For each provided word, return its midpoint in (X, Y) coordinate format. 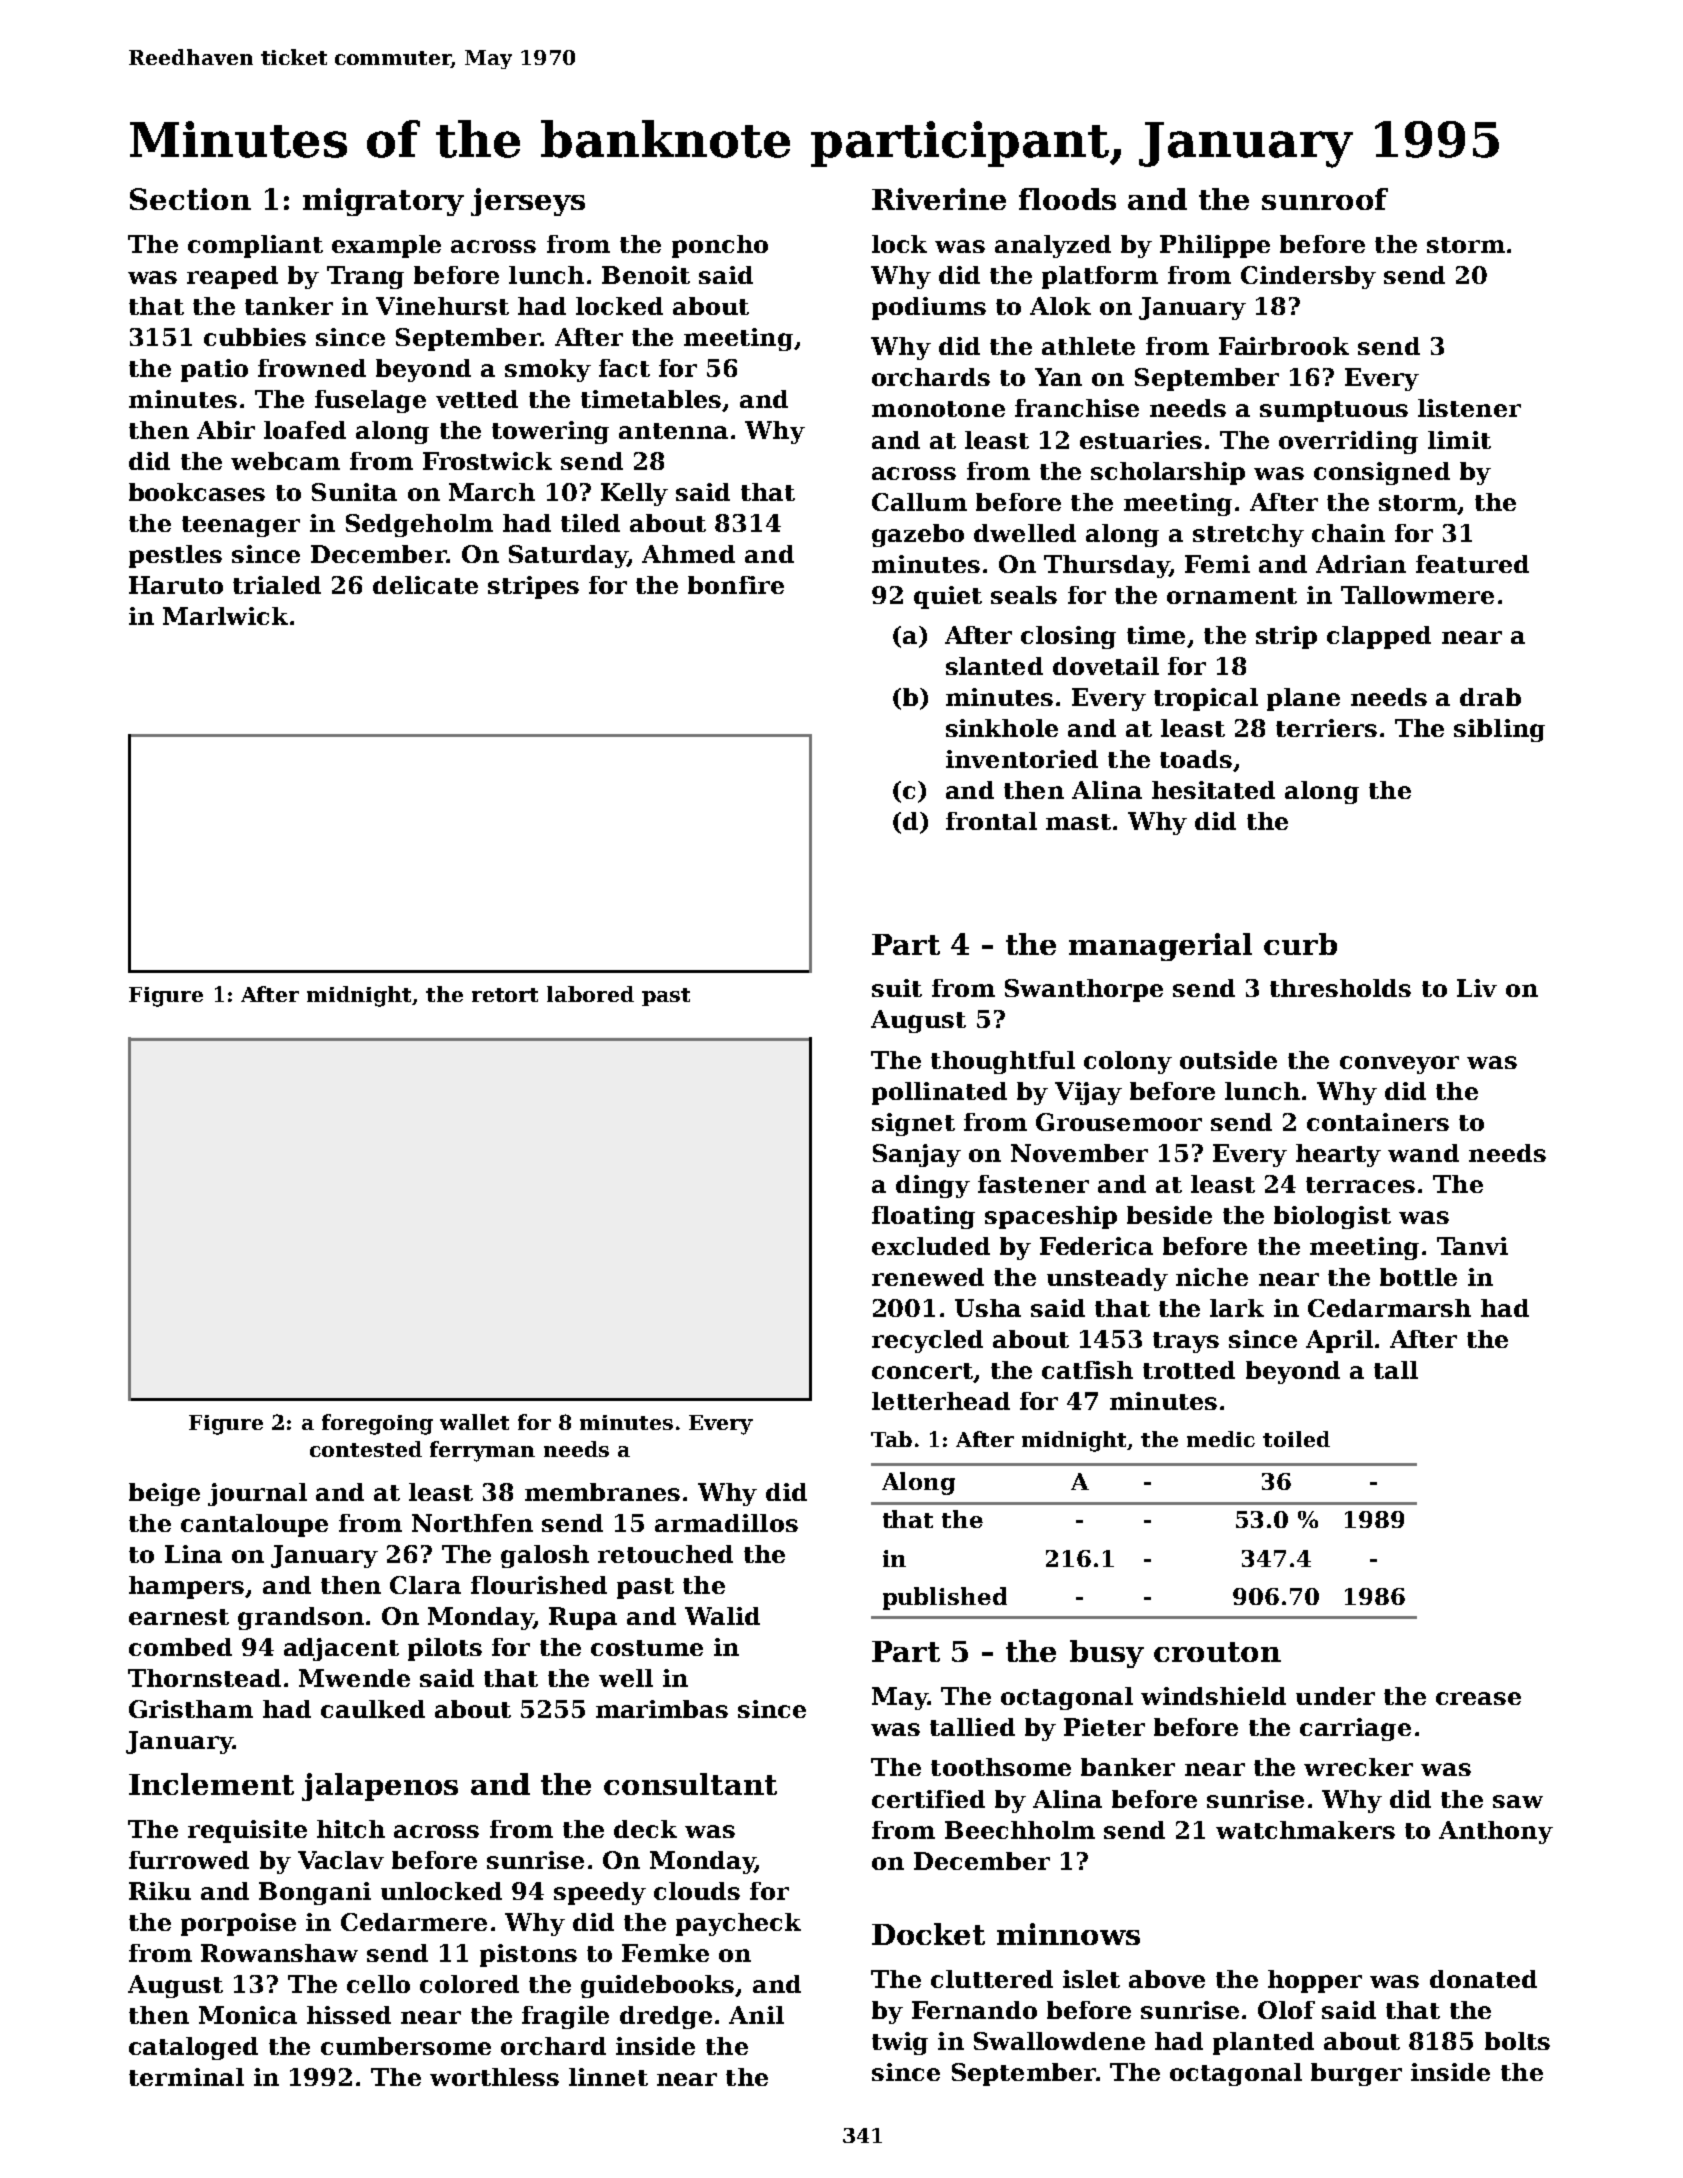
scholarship (1168, 473)
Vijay (1088, 1093)
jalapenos (380, 1787)
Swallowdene (1059, 2041)
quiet (948, 597)
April (1339, 1341)
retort (505, 995)
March (492, 492)
